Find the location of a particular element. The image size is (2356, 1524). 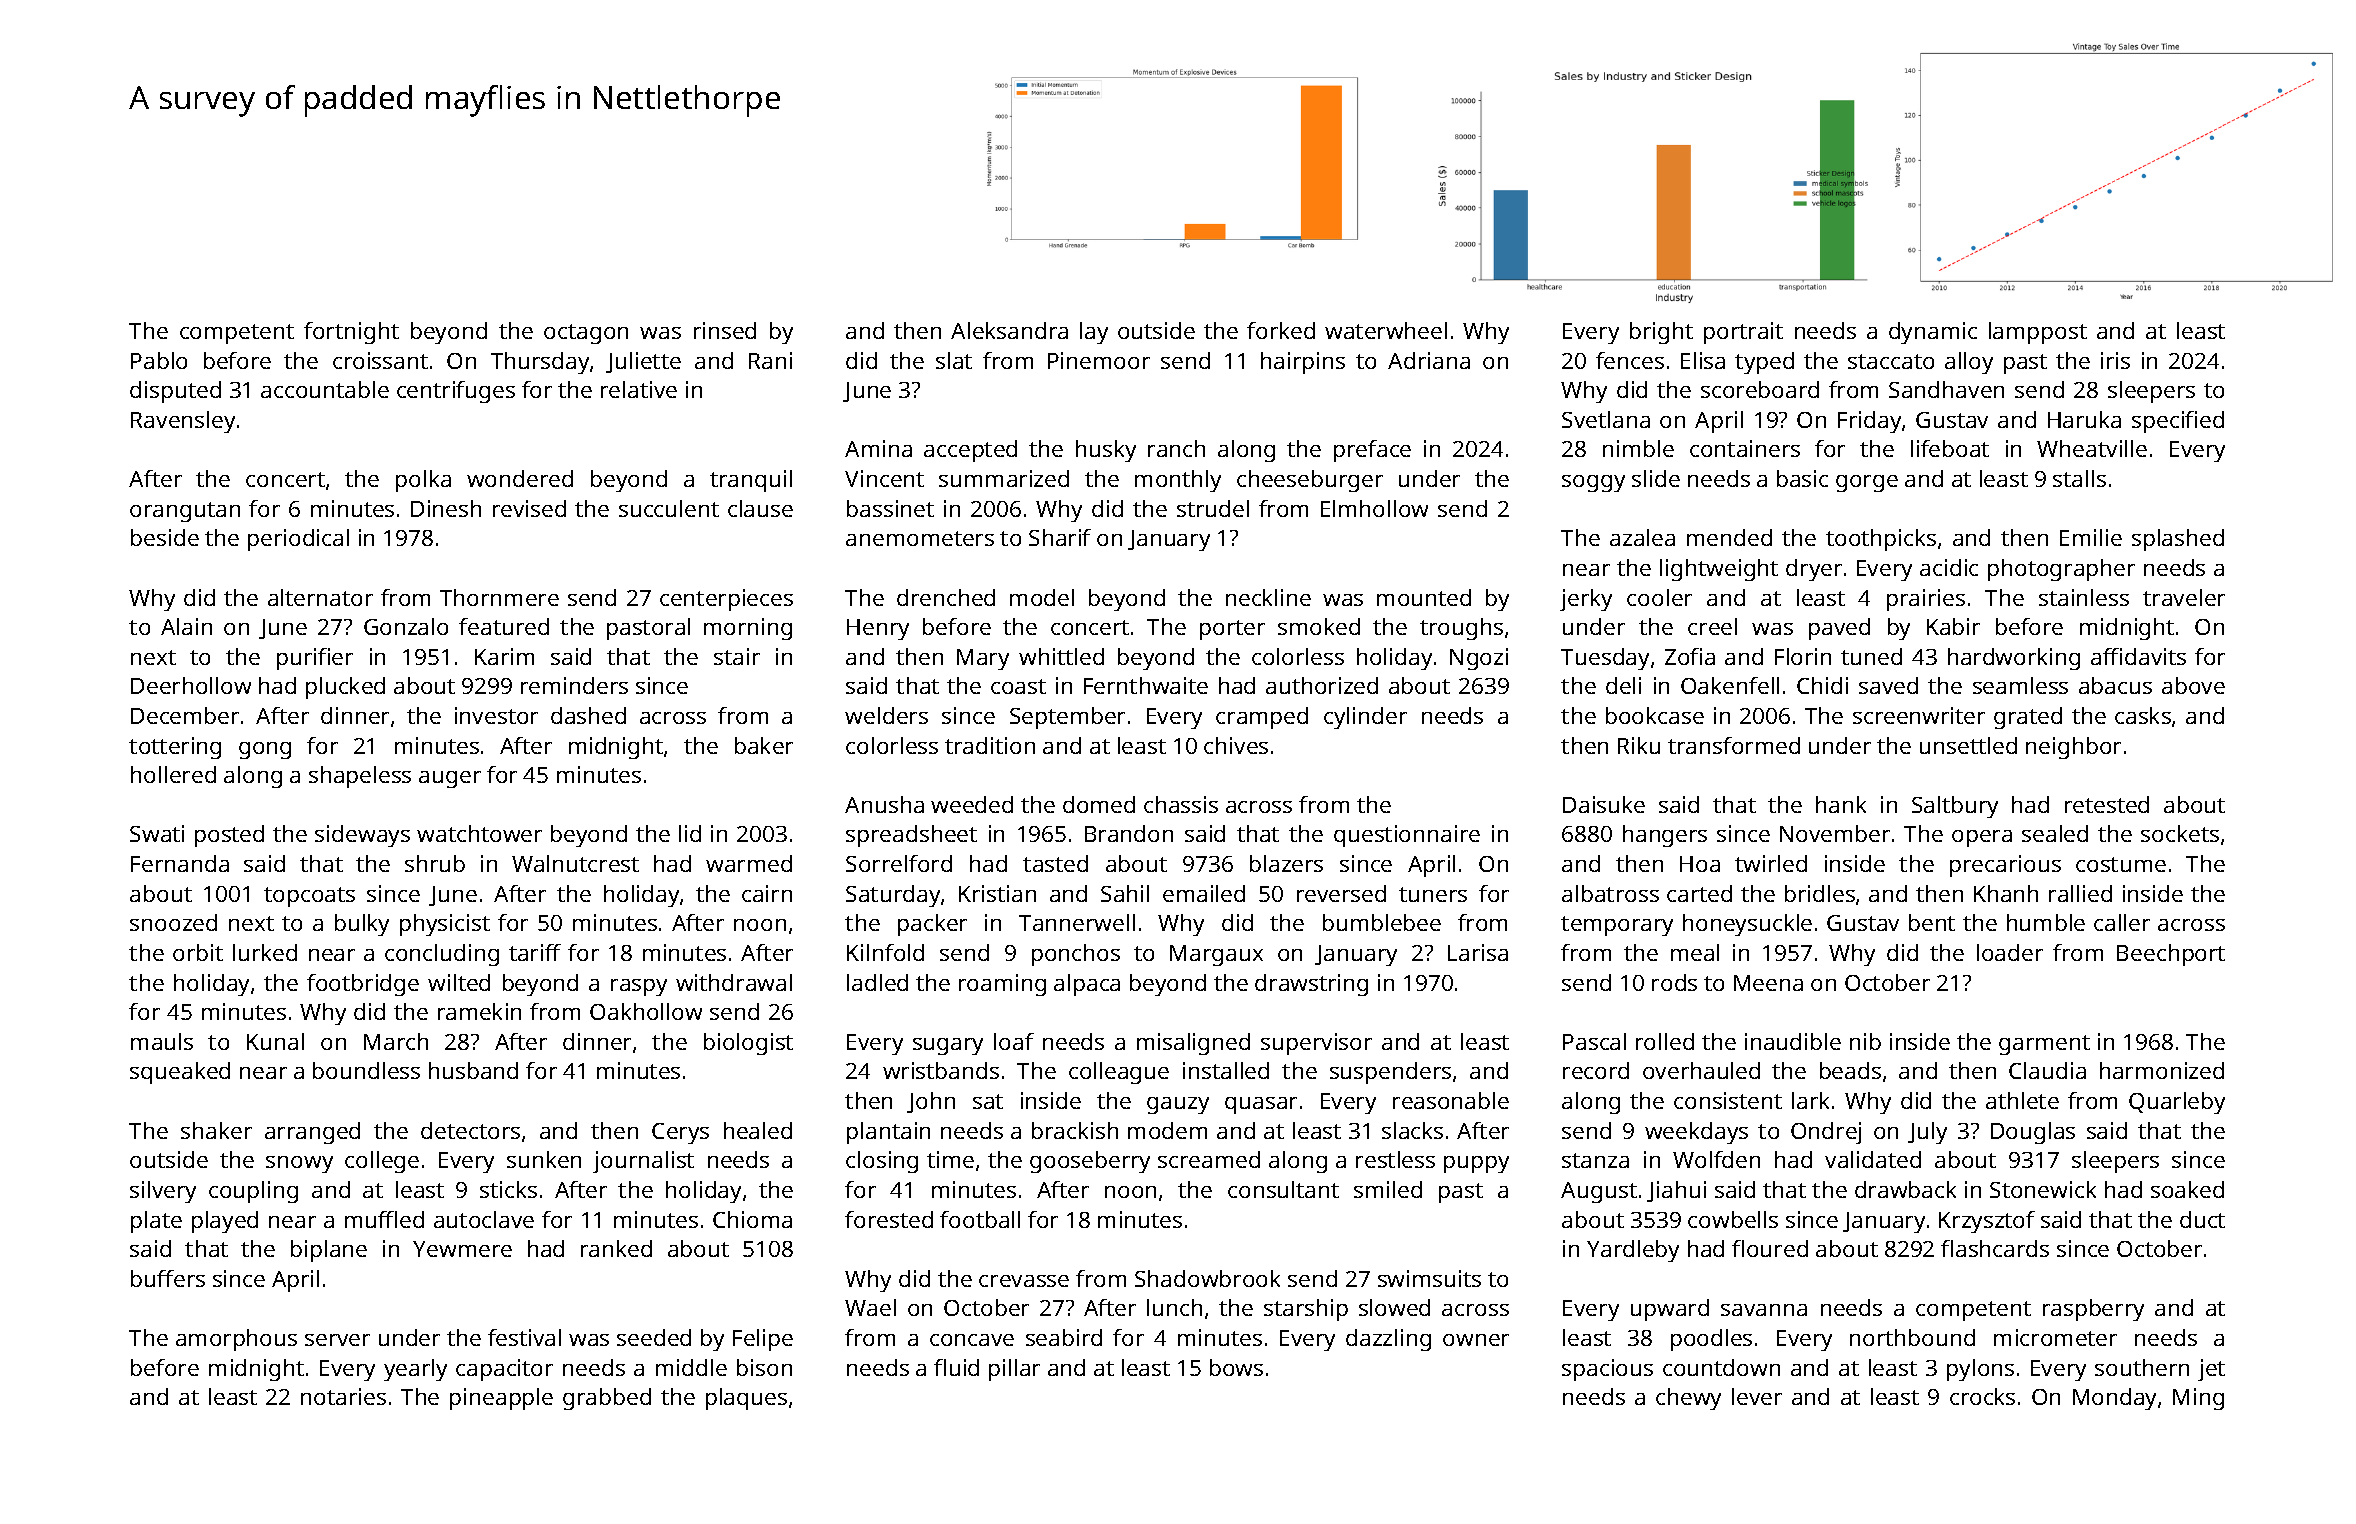

auger is located at coordinates (450, 779).
